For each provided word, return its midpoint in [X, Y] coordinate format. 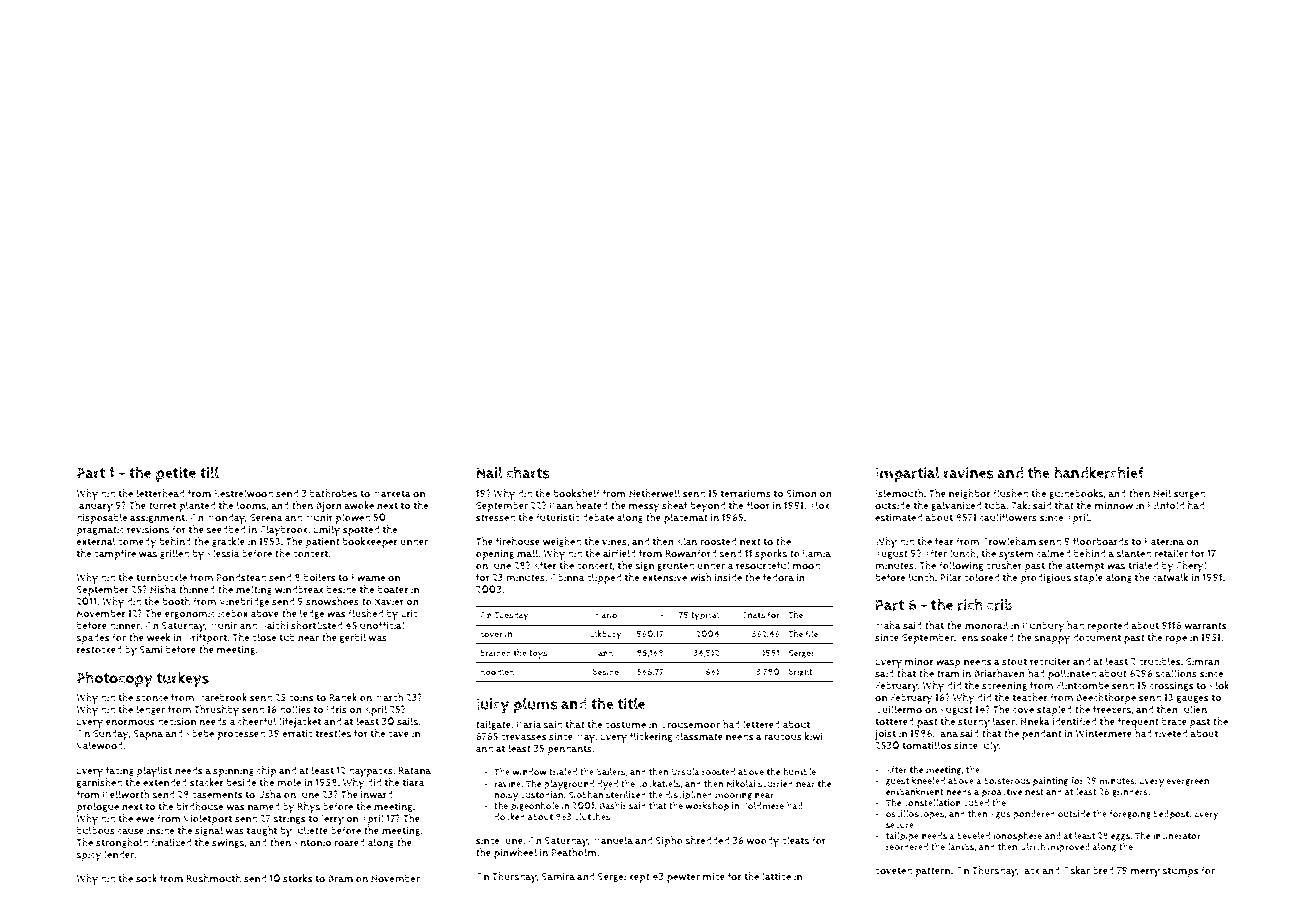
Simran [1203, 662]
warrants [1205, 626]
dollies [295, 709]
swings [228, 843]
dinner [125, 625]
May [586, 738]
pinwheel [515, 853]
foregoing [1130, 814]
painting [1050, 782]
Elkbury [606, 635]
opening [495, 554]
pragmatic [100, 531]
